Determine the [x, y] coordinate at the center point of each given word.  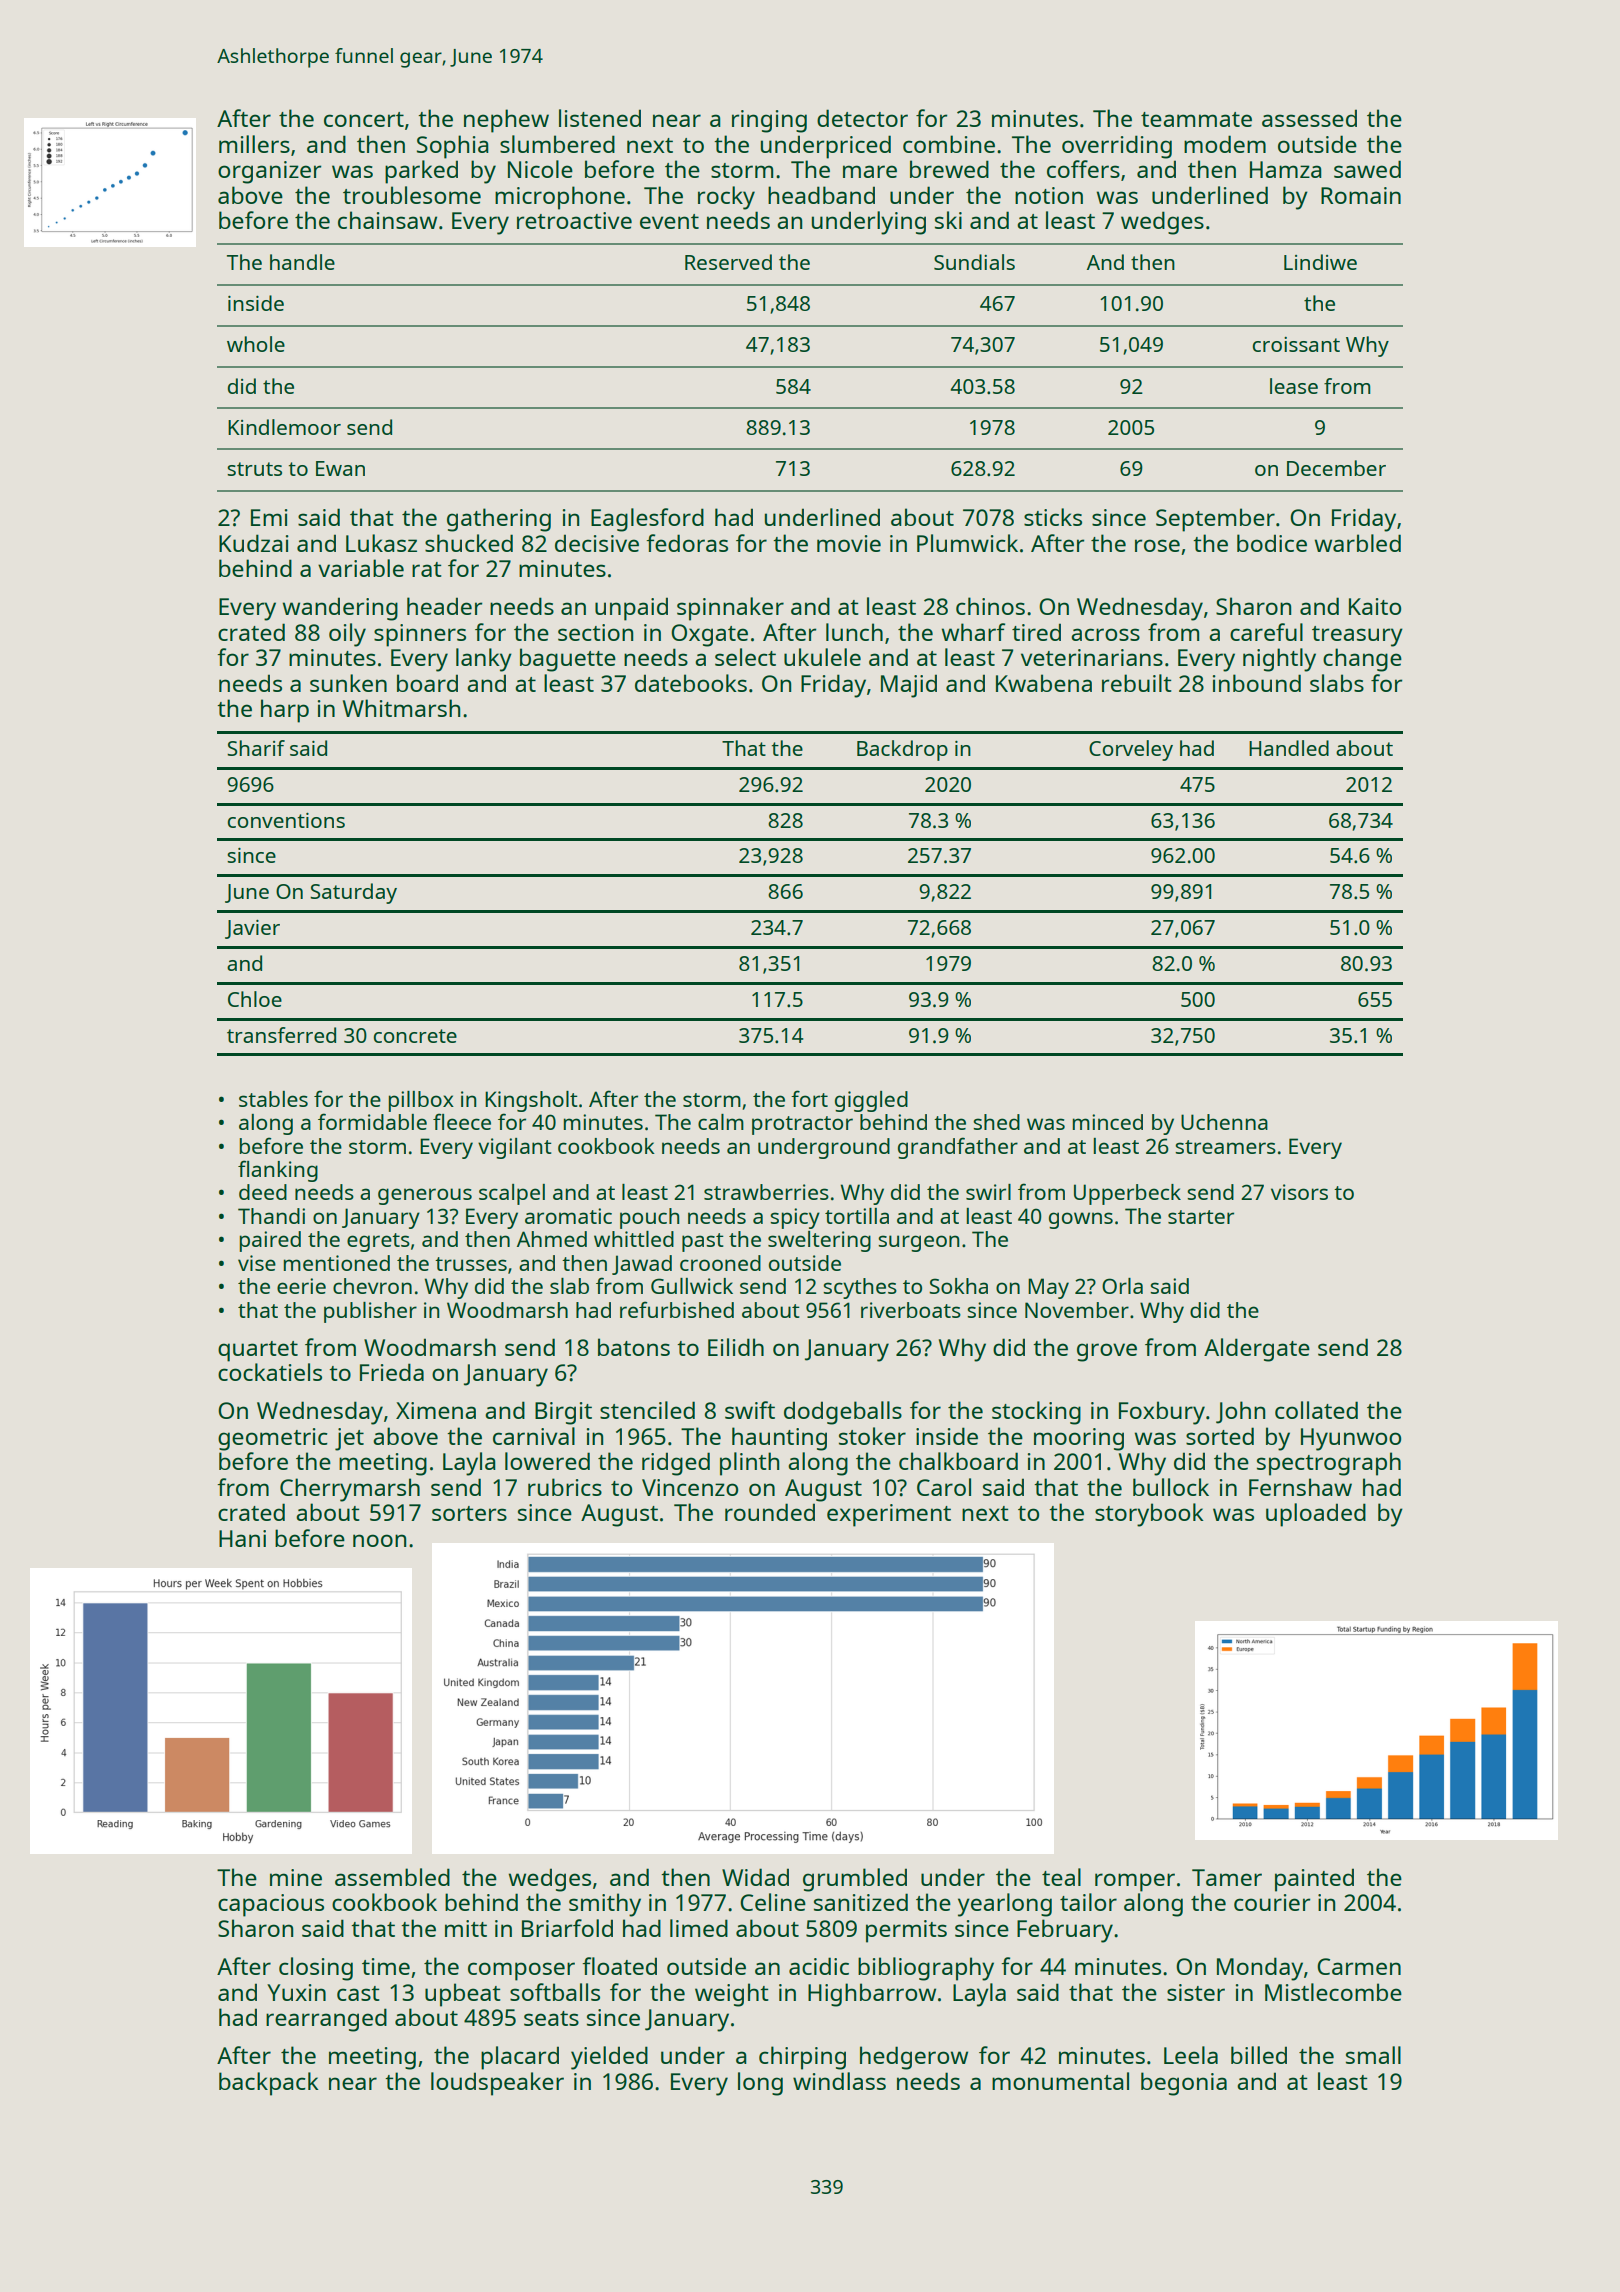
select [745, 657]
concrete [415, 1036]
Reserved [728, 262]
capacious [271, 1905]
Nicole [540, 169]
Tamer [1227, 1877]
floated [620, 1966]
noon [380, 1540]
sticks [1053, 517]
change [1362, 660]
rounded [770, 1512]
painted [1314, 1880]
